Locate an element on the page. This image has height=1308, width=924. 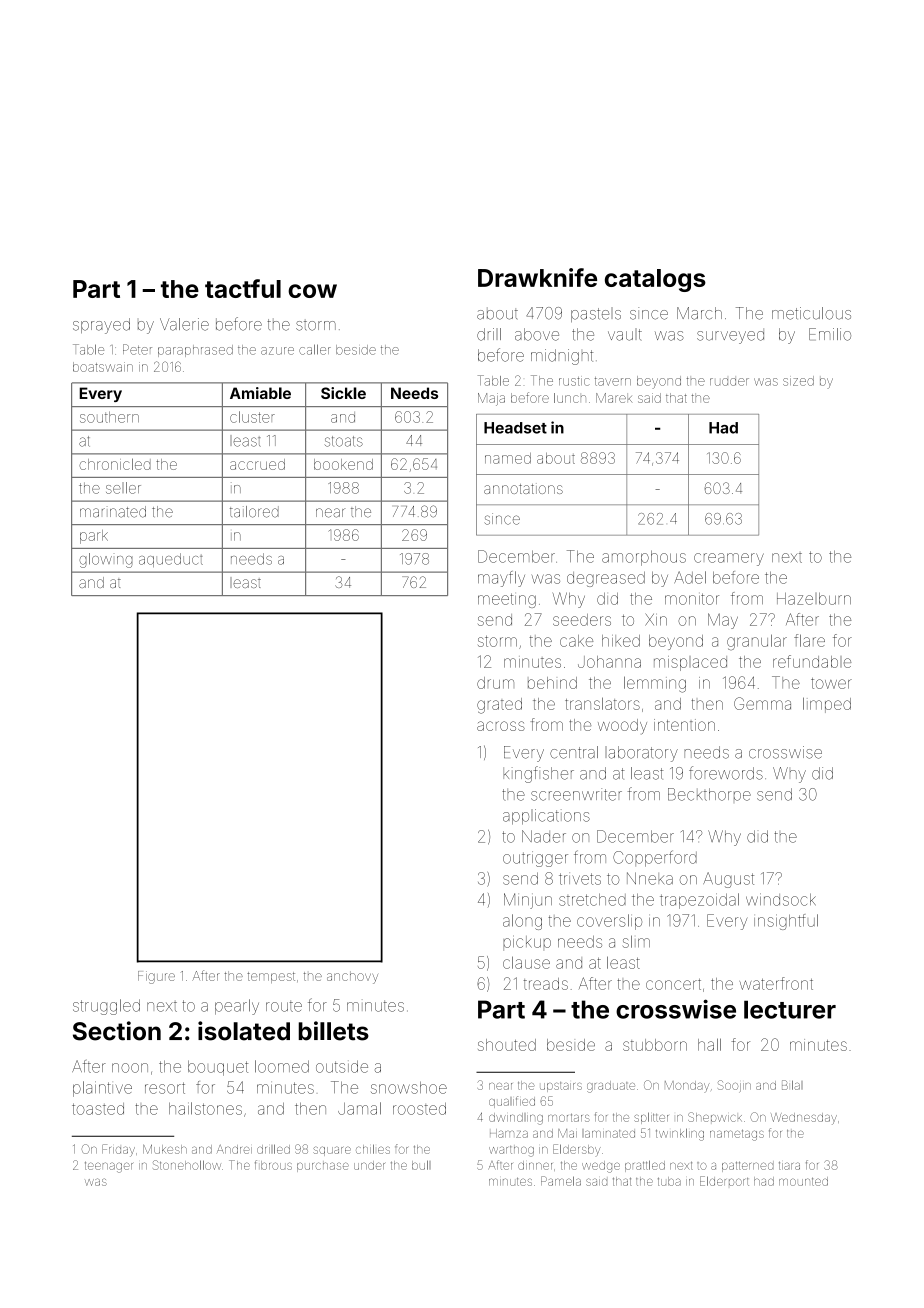
grated is located at coordinates (499, 706).
